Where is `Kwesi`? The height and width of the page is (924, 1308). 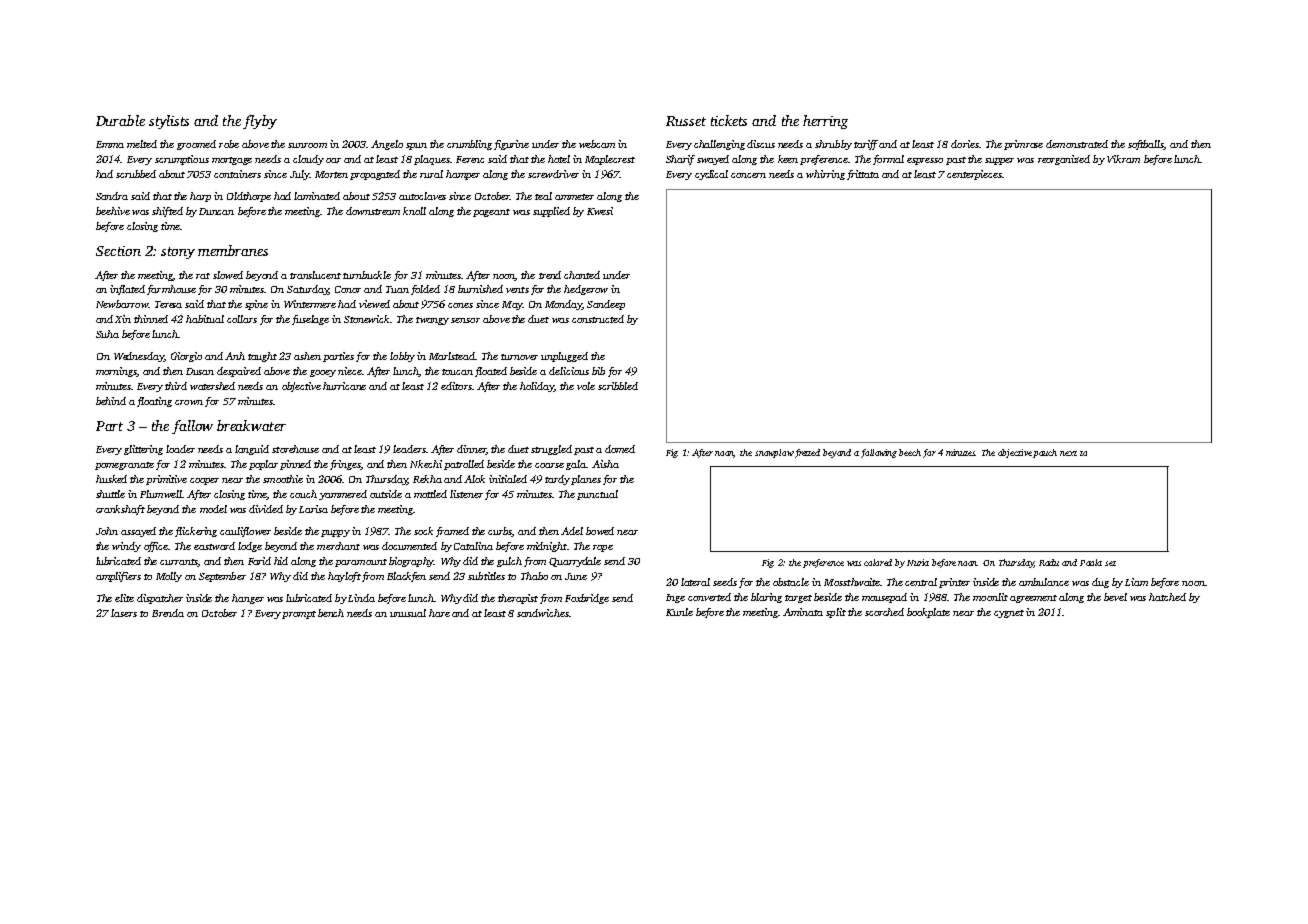
Kwesi is located at coordinates (600, 211).
